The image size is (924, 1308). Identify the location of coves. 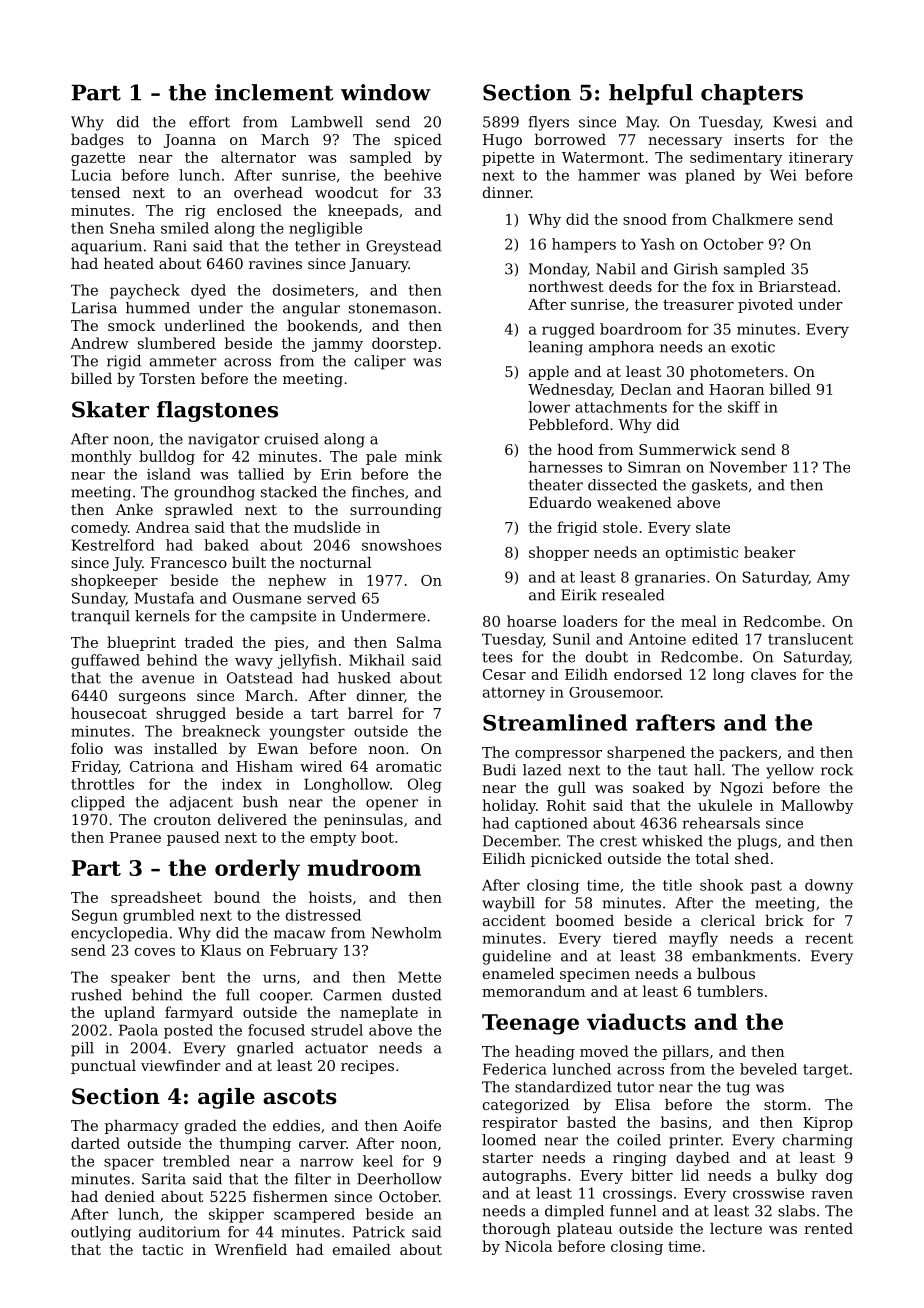
(155, 952).
